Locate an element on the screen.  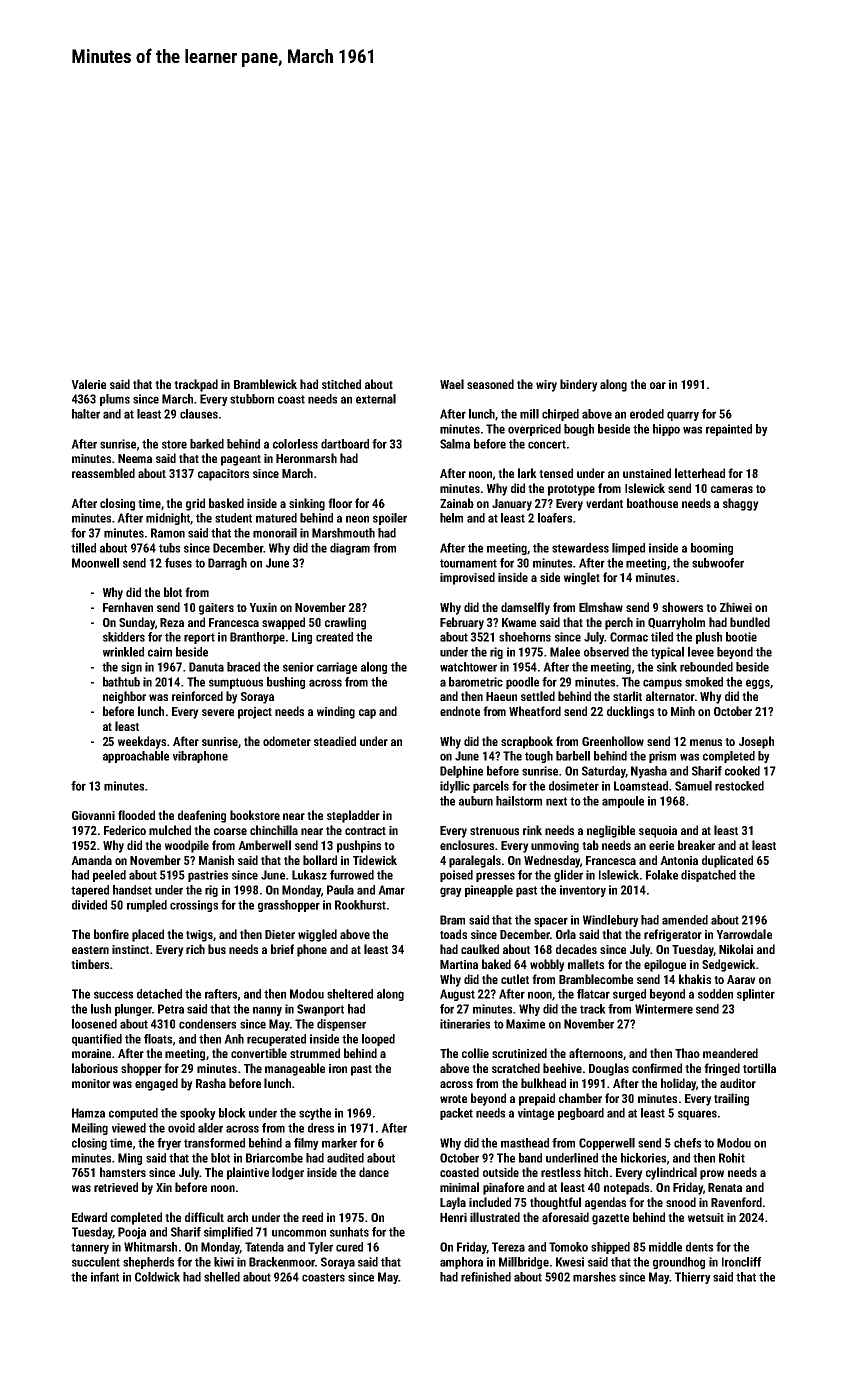
Darragh is located at coordinates (227, 564).
